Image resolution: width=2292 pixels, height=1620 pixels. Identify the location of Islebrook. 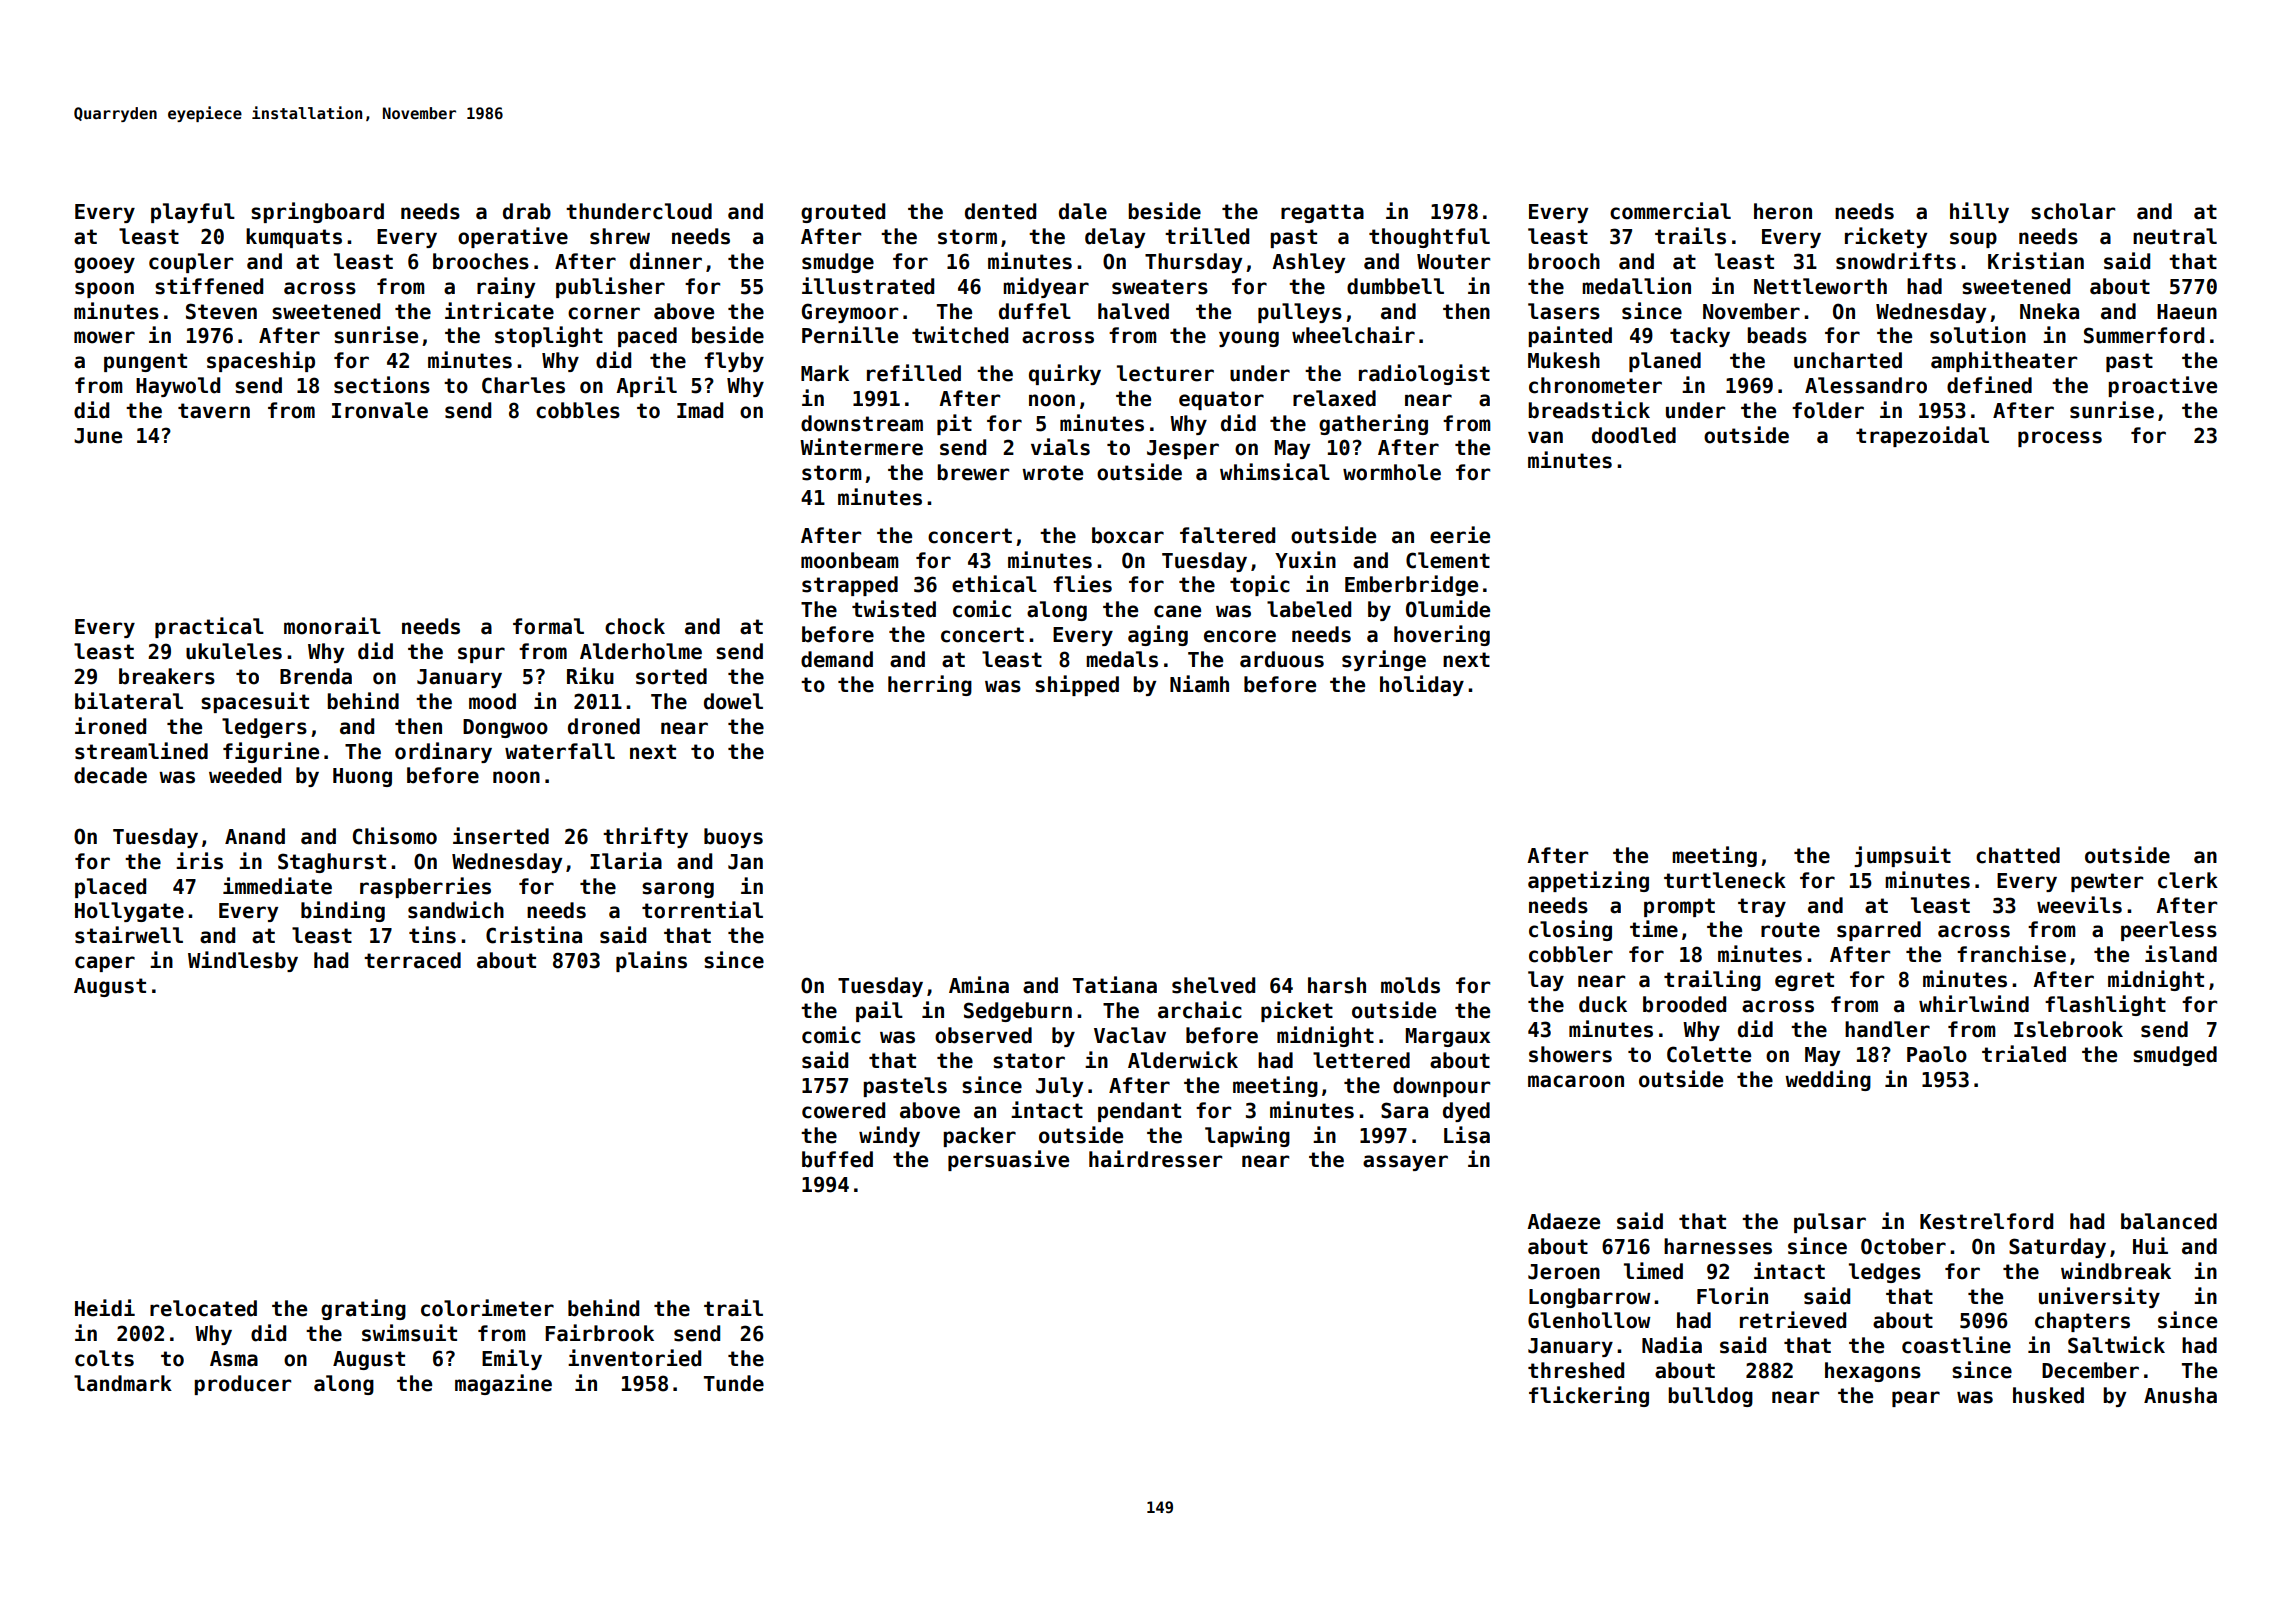
(2068, 1029).
